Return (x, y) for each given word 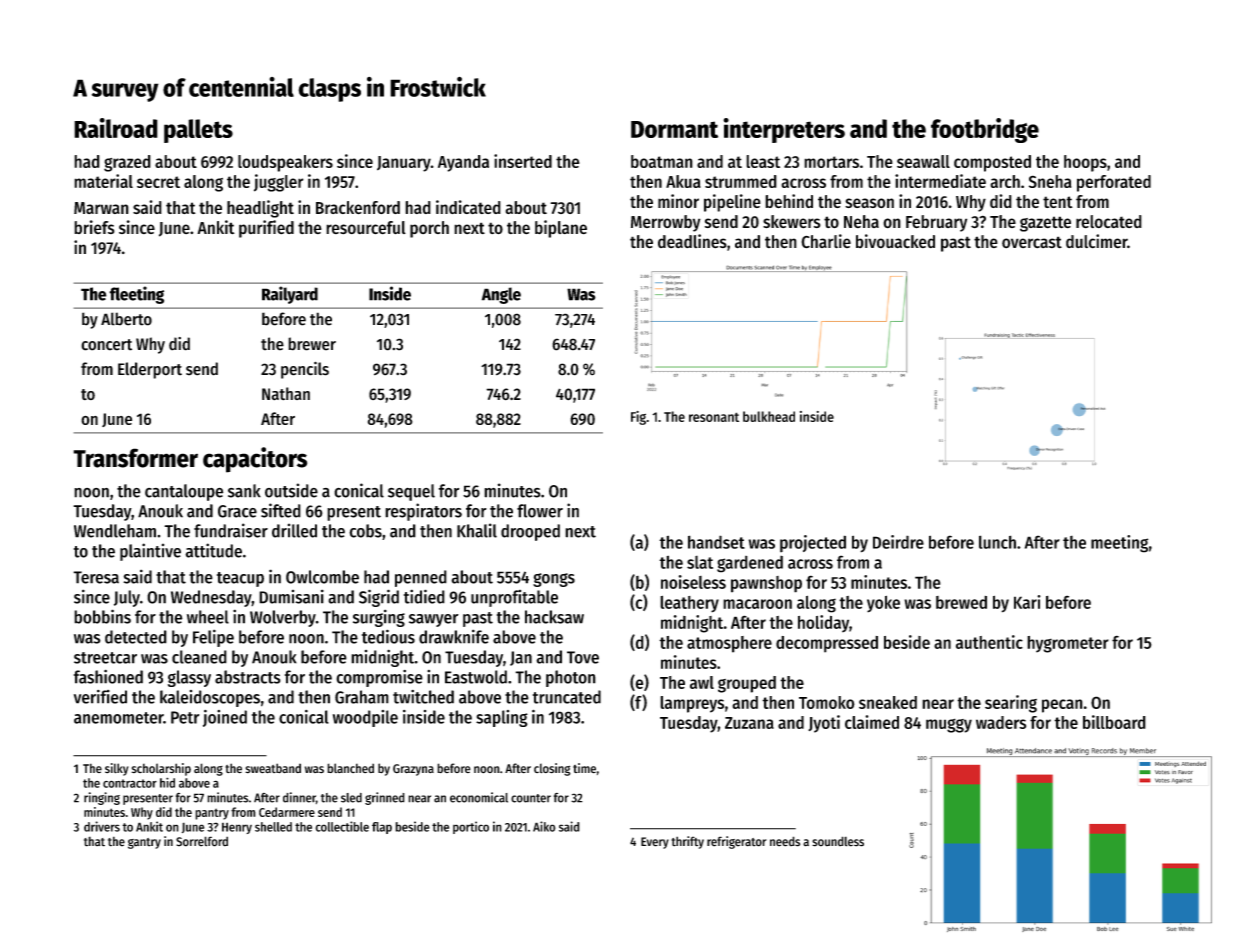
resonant (714, 417)
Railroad (116, 128)
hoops (1085, 163)
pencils (305, 370)
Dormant (674, 129)
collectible (342, 826)
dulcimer (1096, 241)
